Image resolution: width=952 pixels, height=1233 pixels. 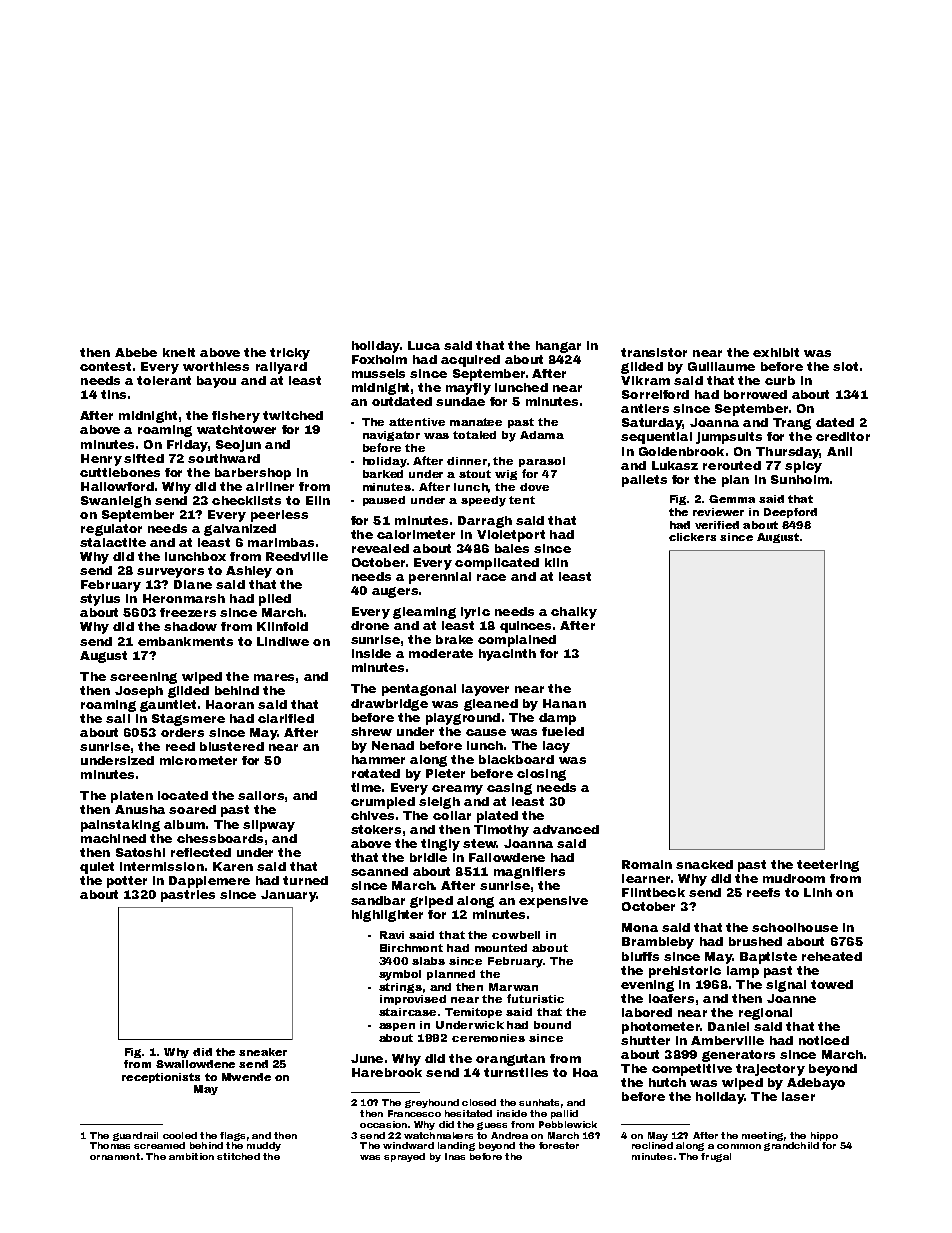 What do you see at coordinates (497, 564) in the screenshot?
I see `complicated` at bounding box center [497, 564].
